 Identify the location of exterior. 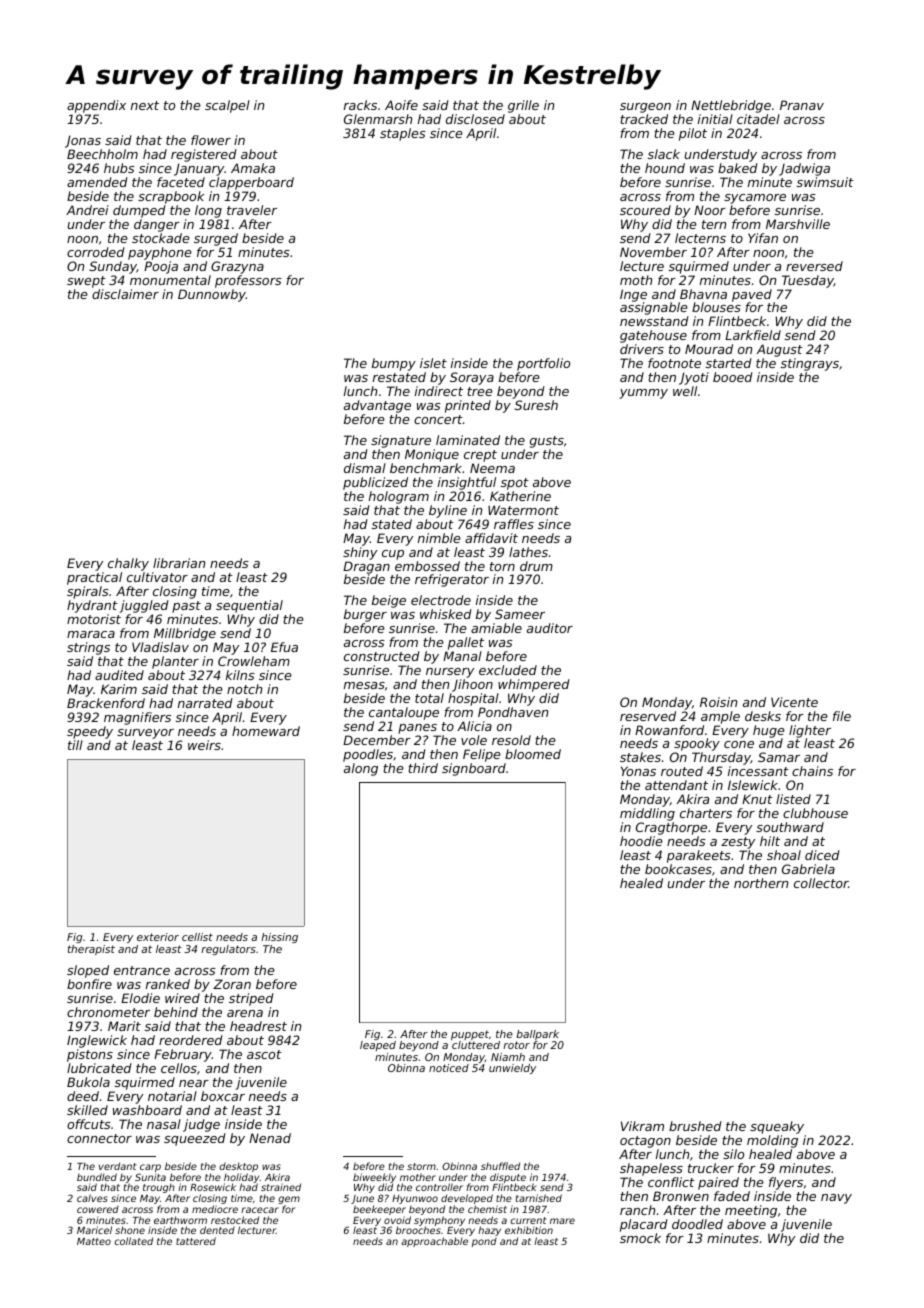
(158, 937).
